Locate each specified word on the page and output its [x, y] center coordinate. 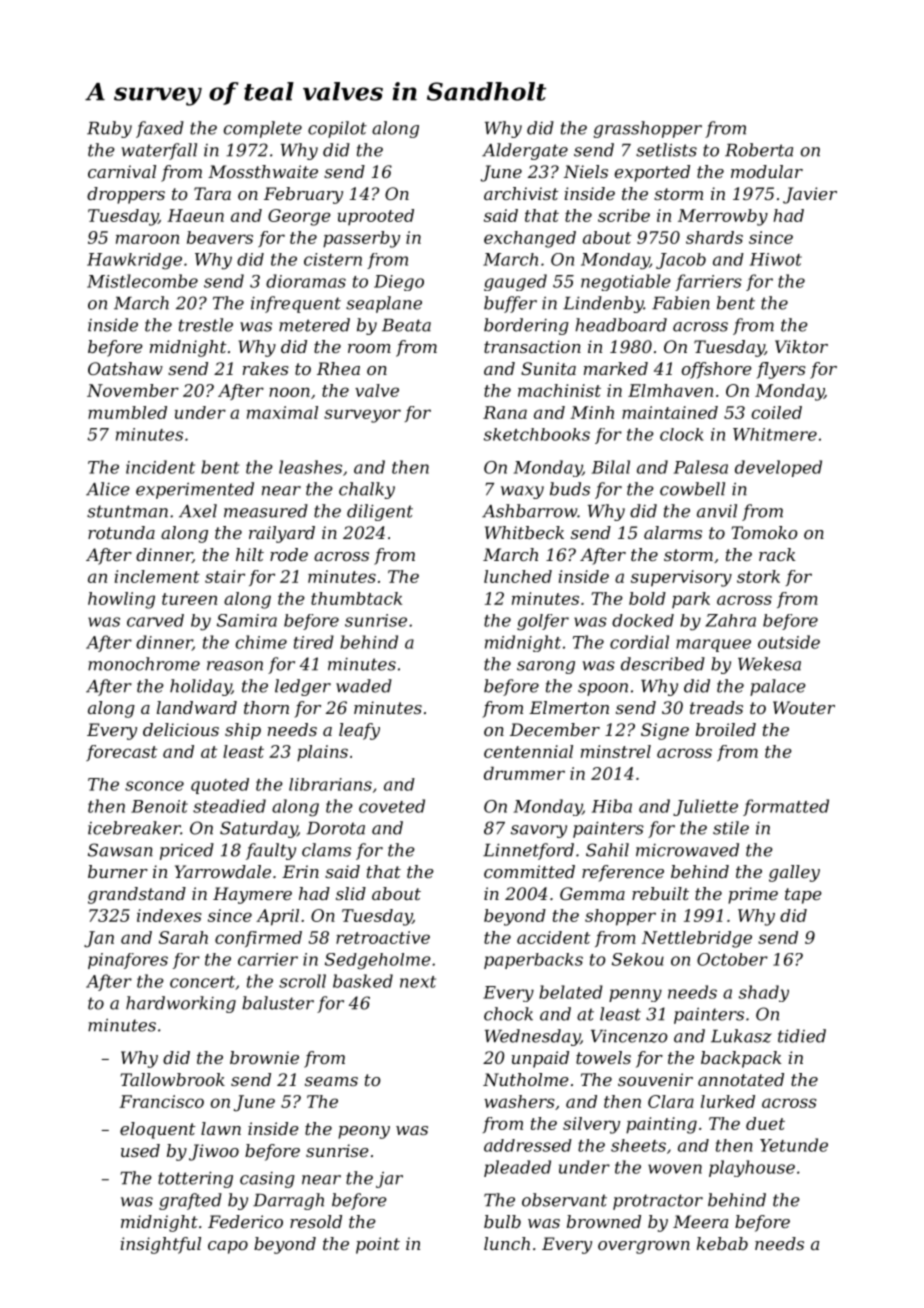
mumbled [127, 412]
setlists [666, 150]
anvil [717, 511]
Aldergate [525, 151]
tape [803, 896]
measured [266, 511]
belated [571, 992]
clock [682, 434]
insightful [160, 1245]
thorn [266, 707]
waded [364, 686]
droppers [126, 195]
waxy [522, 492]
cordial [639, 642]
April [277, 917]
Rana [505, 412]
